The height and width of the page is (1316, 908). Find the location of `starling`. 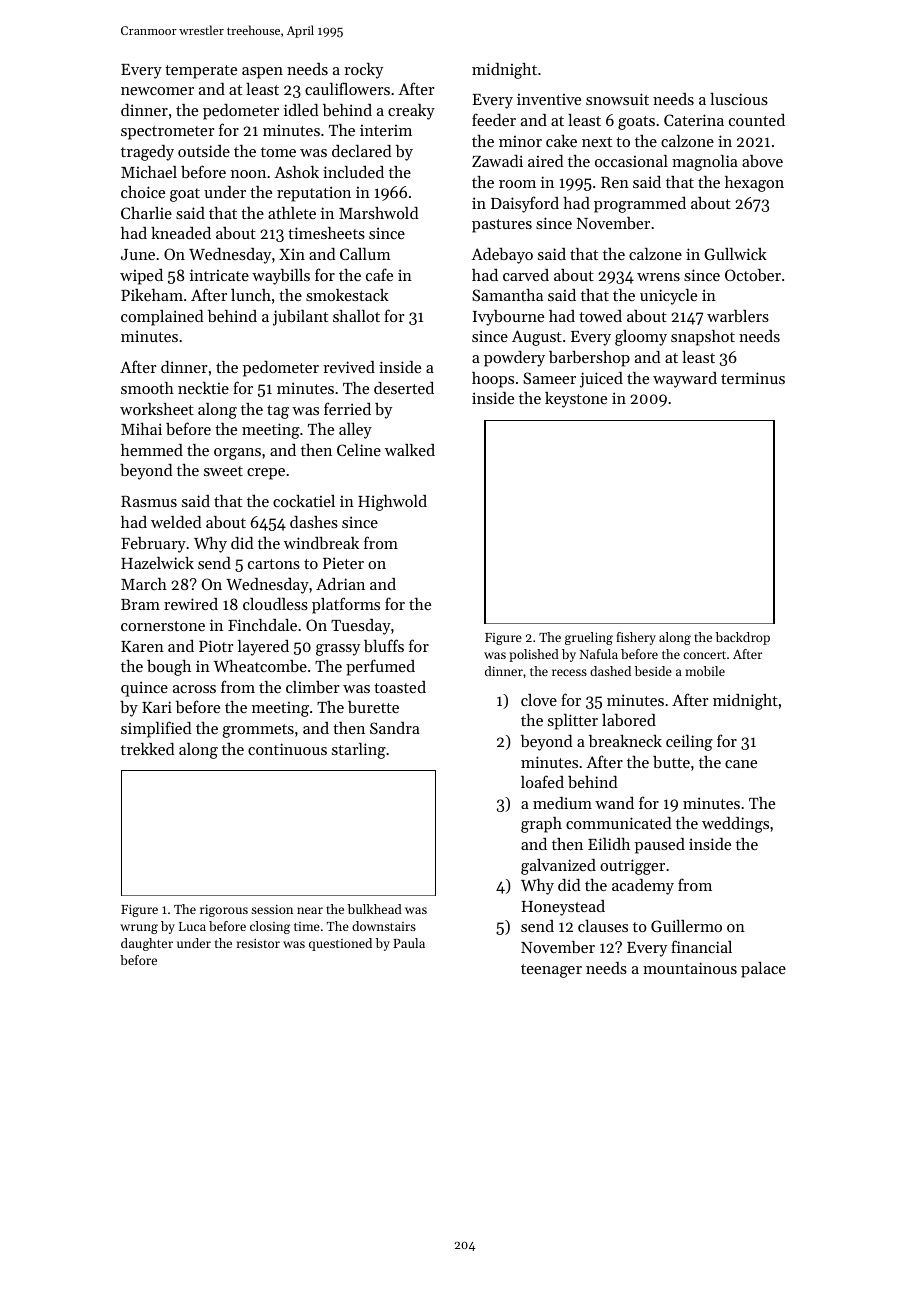

starling is located at coordinates (359, 751).
